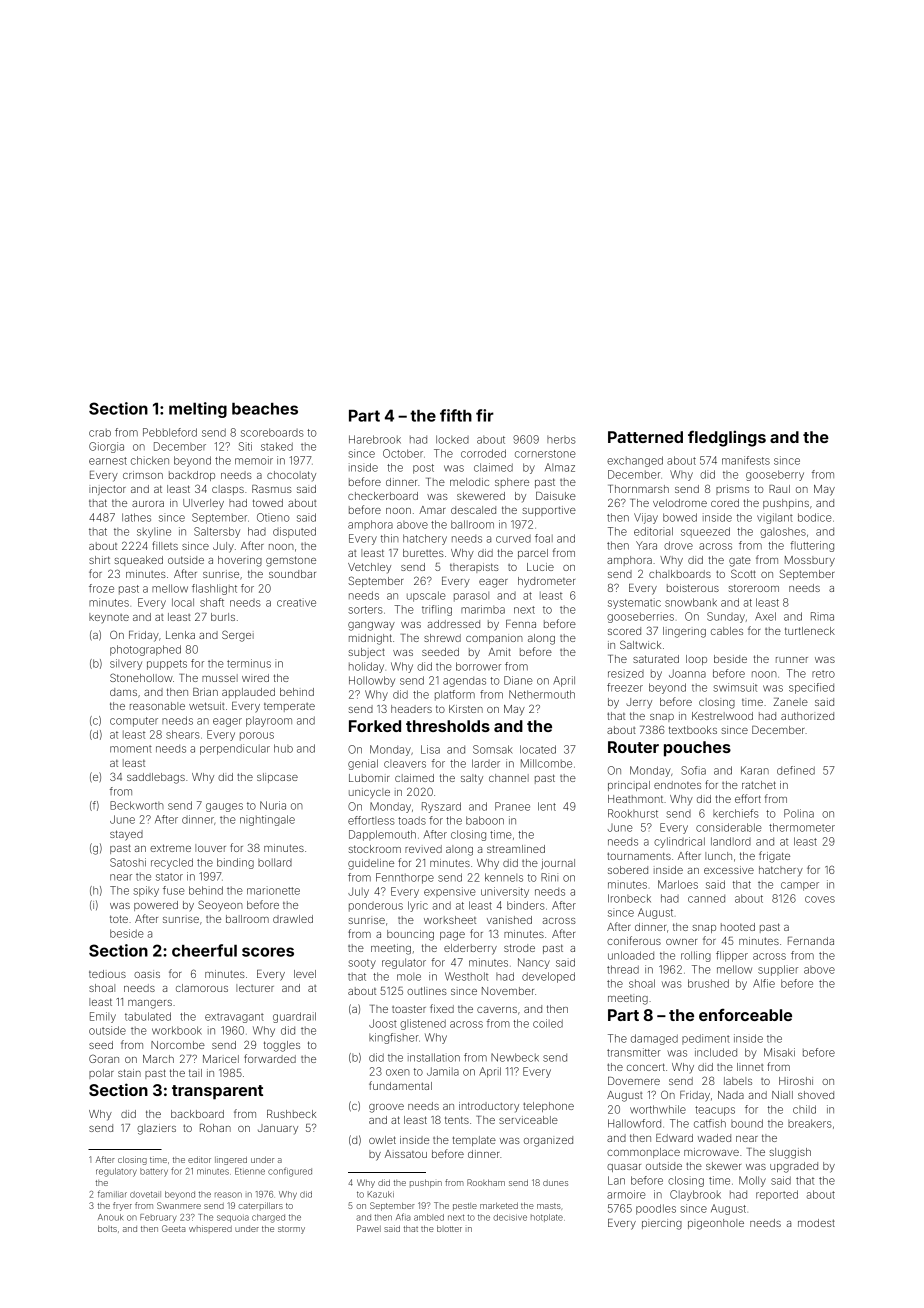 The image size is (924, 1308). I want to click on crab, so click(100, 433).
